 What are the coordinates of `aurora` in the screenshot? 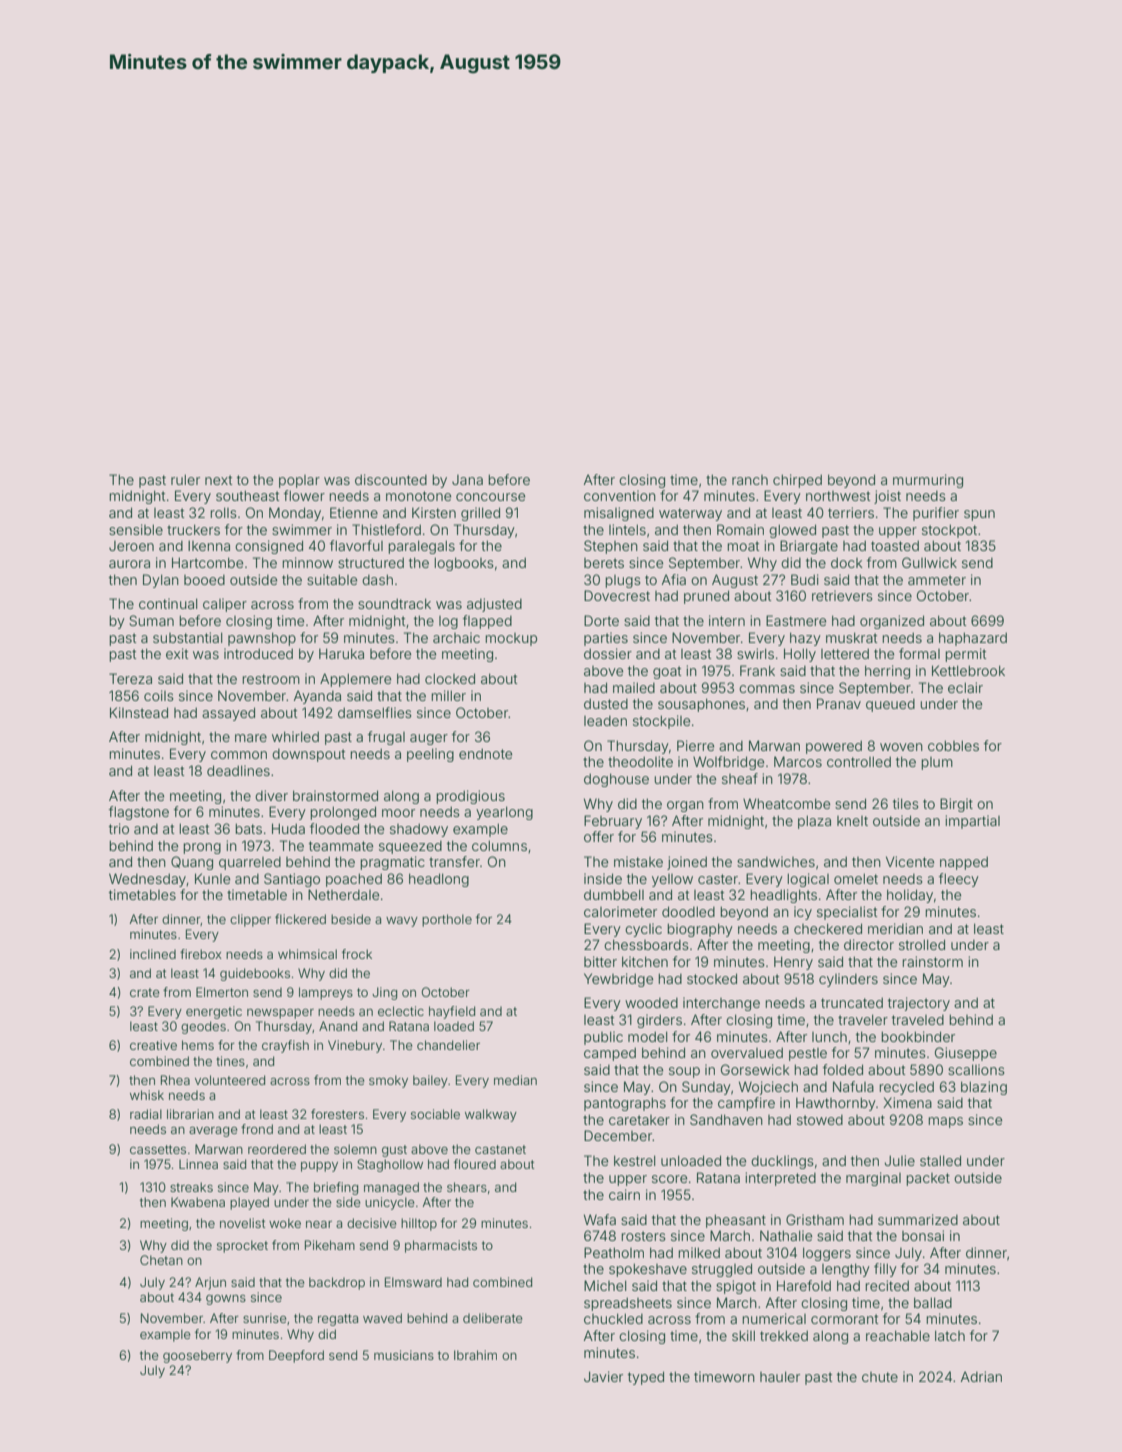 It's located at (129, 564).
